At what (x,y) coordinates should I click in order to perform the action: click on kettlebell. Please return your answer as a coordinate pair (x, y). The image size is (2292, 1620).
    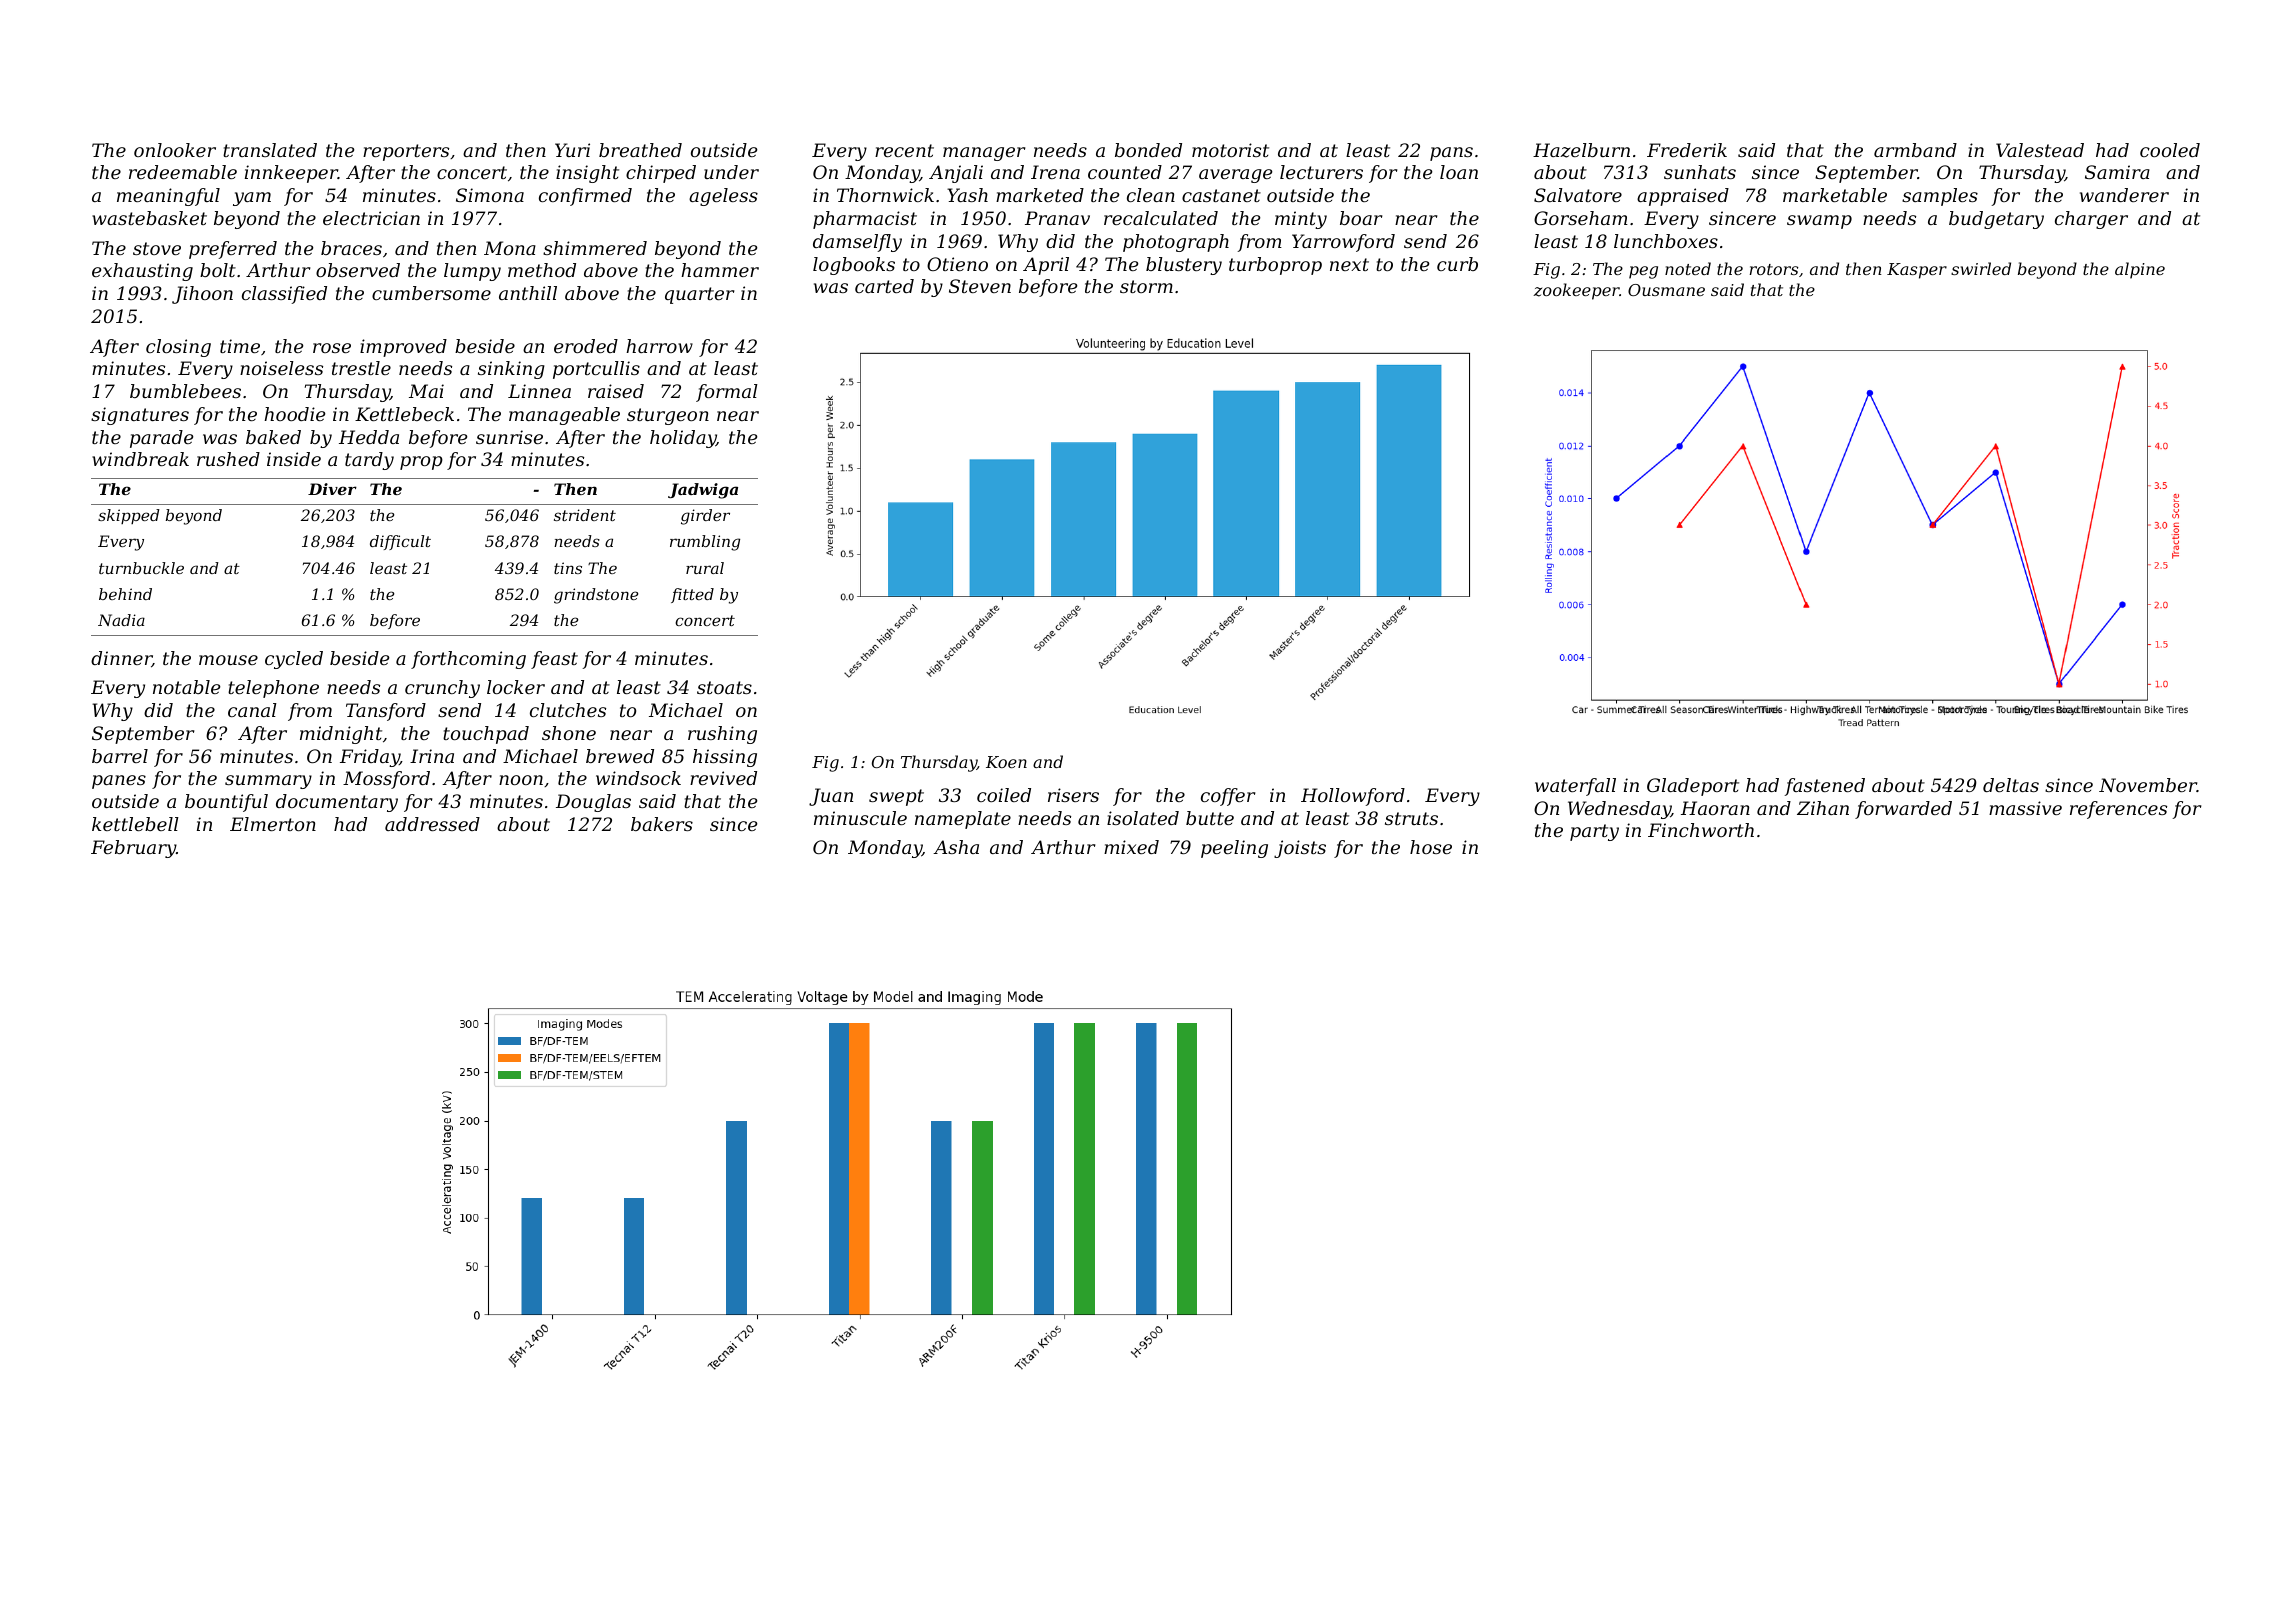
    Looking at the image, I should click on (135, 824).
